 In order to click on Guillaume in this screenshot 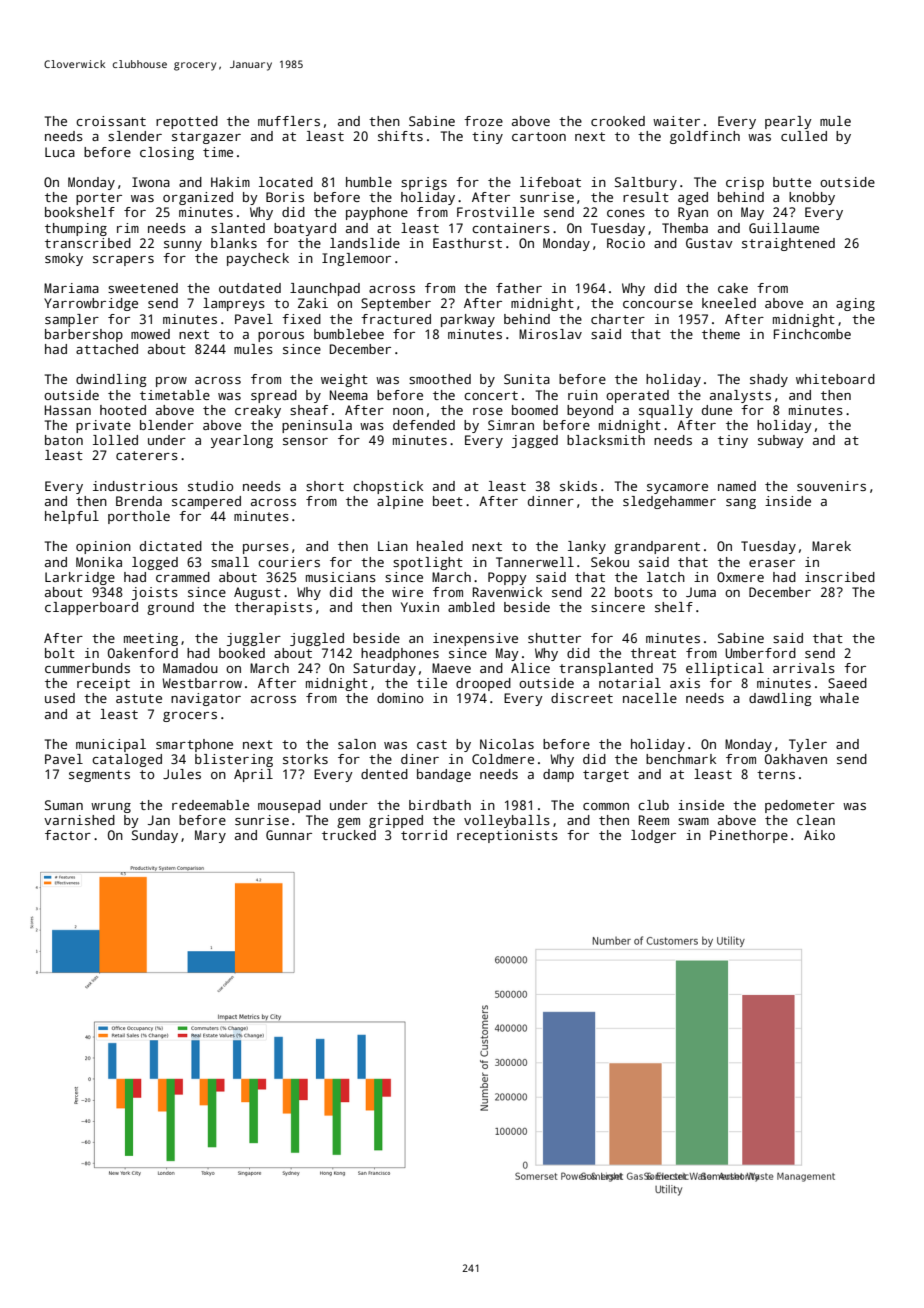, I will do `click(784, 228)`.
